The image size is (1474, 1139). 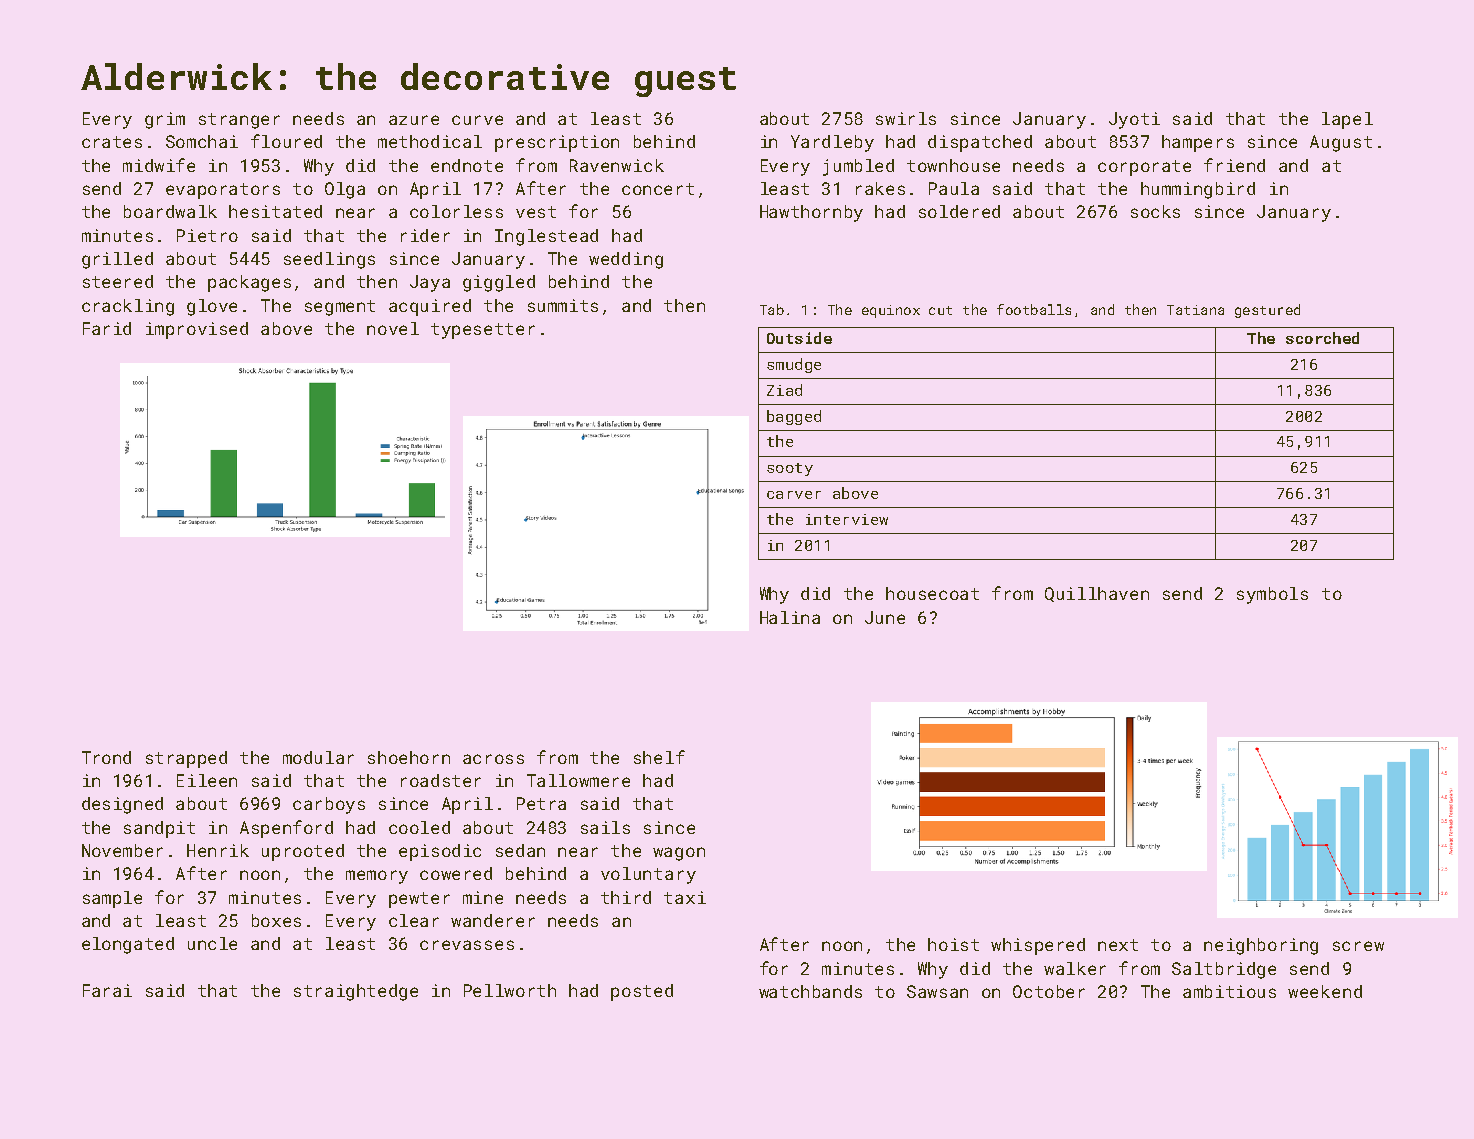 I want to click on Sawsan, so click(x=937, y=991).
